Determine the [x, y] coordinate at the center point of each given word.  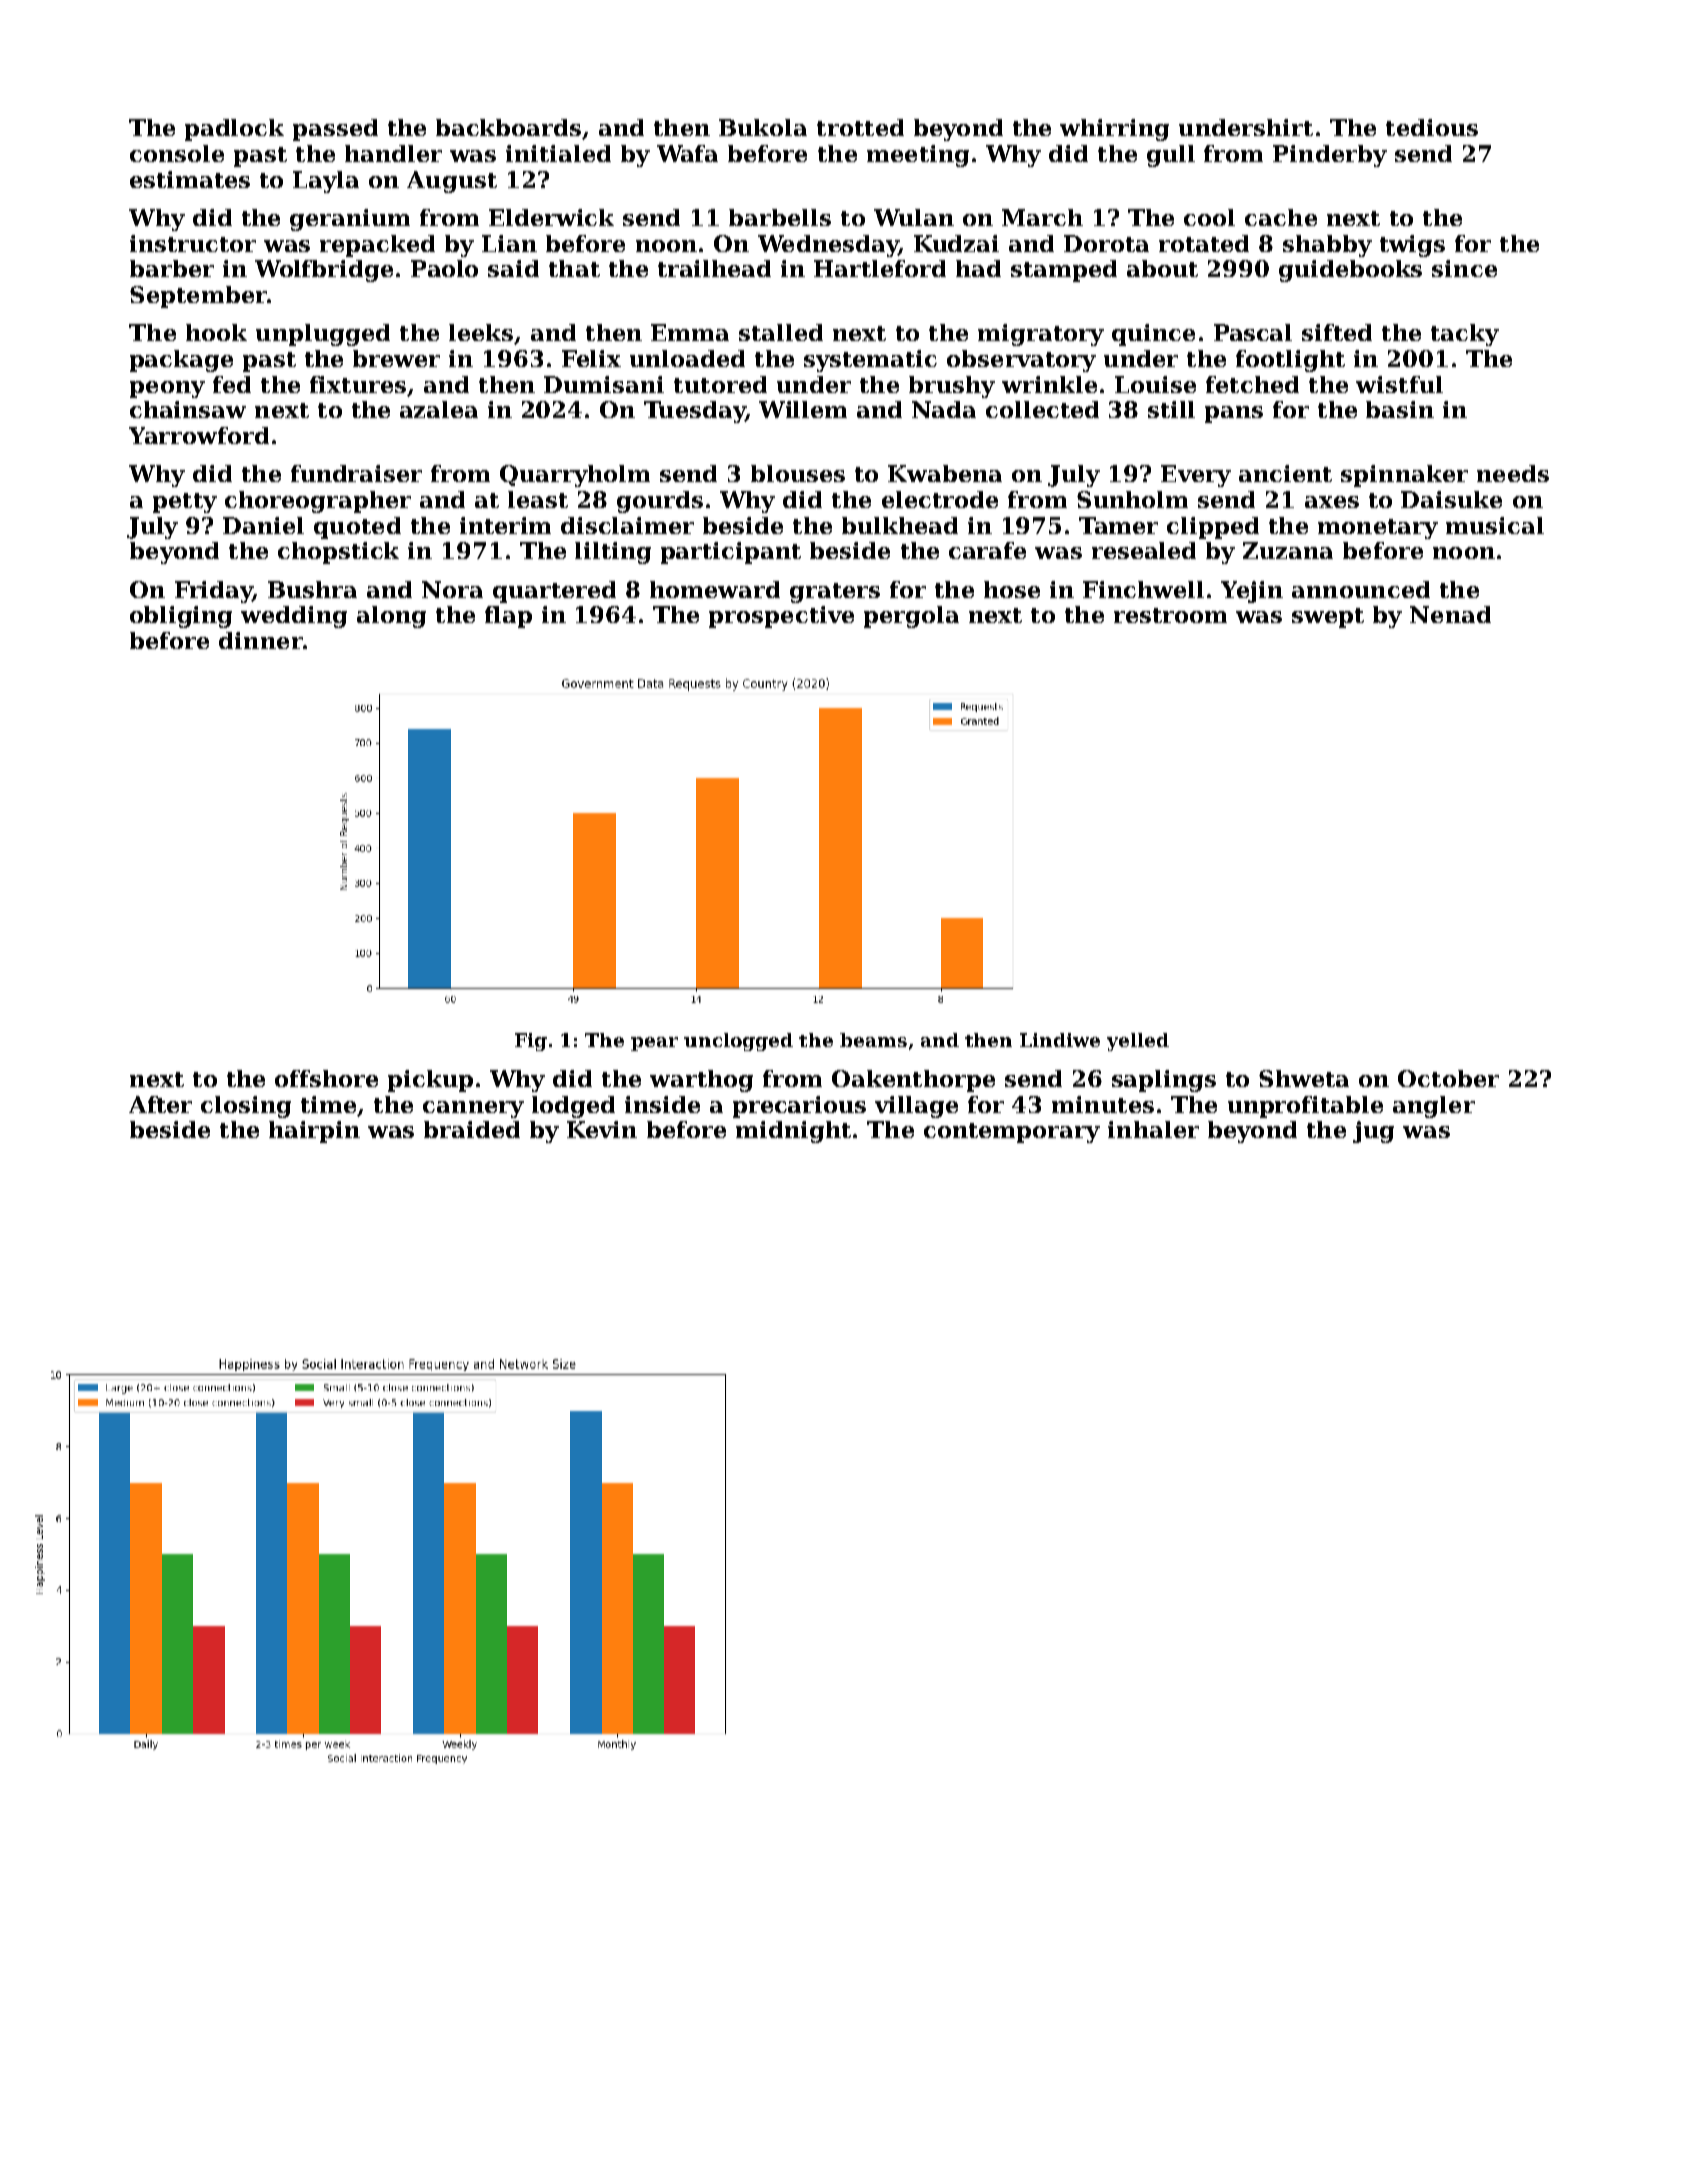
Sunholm [1132, 499]
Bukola [763, 127]
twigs [1412, 246]
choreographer [318, 502]
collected [1042, 409]
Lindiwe [1060, 1040]
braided [472, 1129]
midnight [793, 1132]
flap [508, 617]
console [177, 153]
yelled [1138, 1042]
